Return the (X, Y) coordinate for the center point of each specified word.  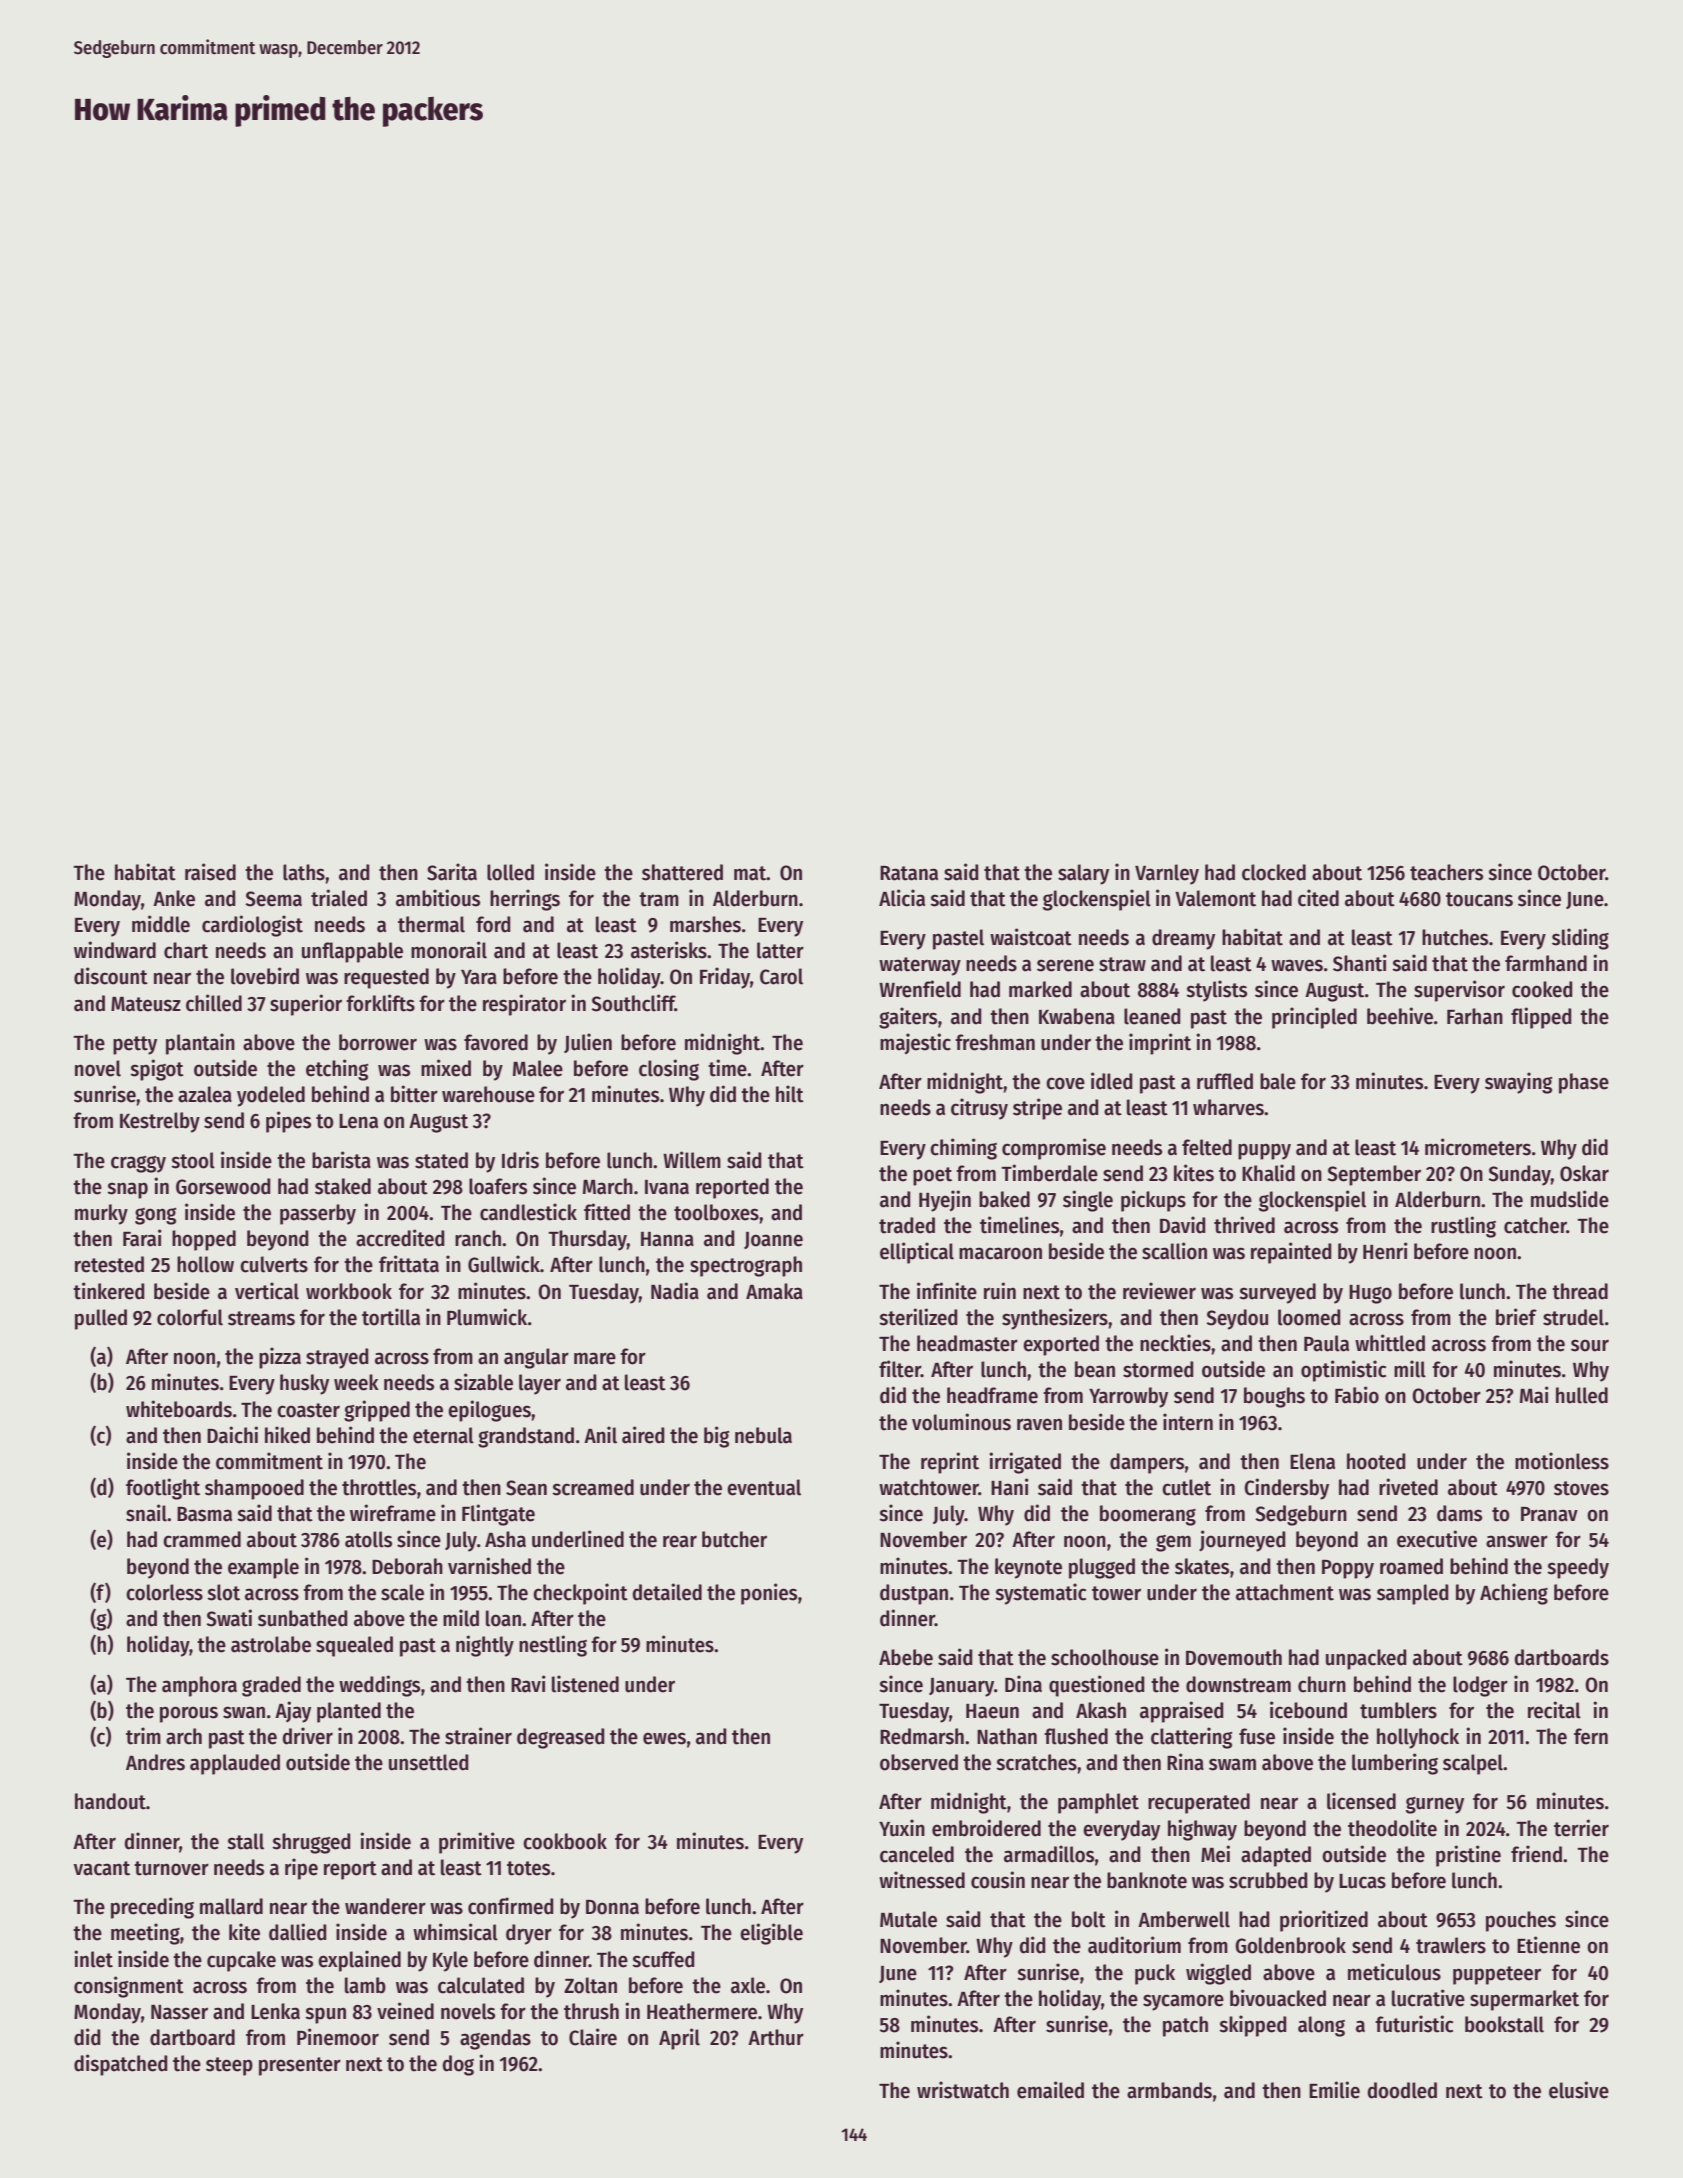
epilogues (489, 1411)
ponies (769, 1594)
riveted (1408, 1487)
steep (229, 2066)
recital (1554, 1710)
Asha (505, 1539)
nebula (763, 1435)
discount (111, 976)
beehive (1400, 1016)
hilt (790, 1094)
